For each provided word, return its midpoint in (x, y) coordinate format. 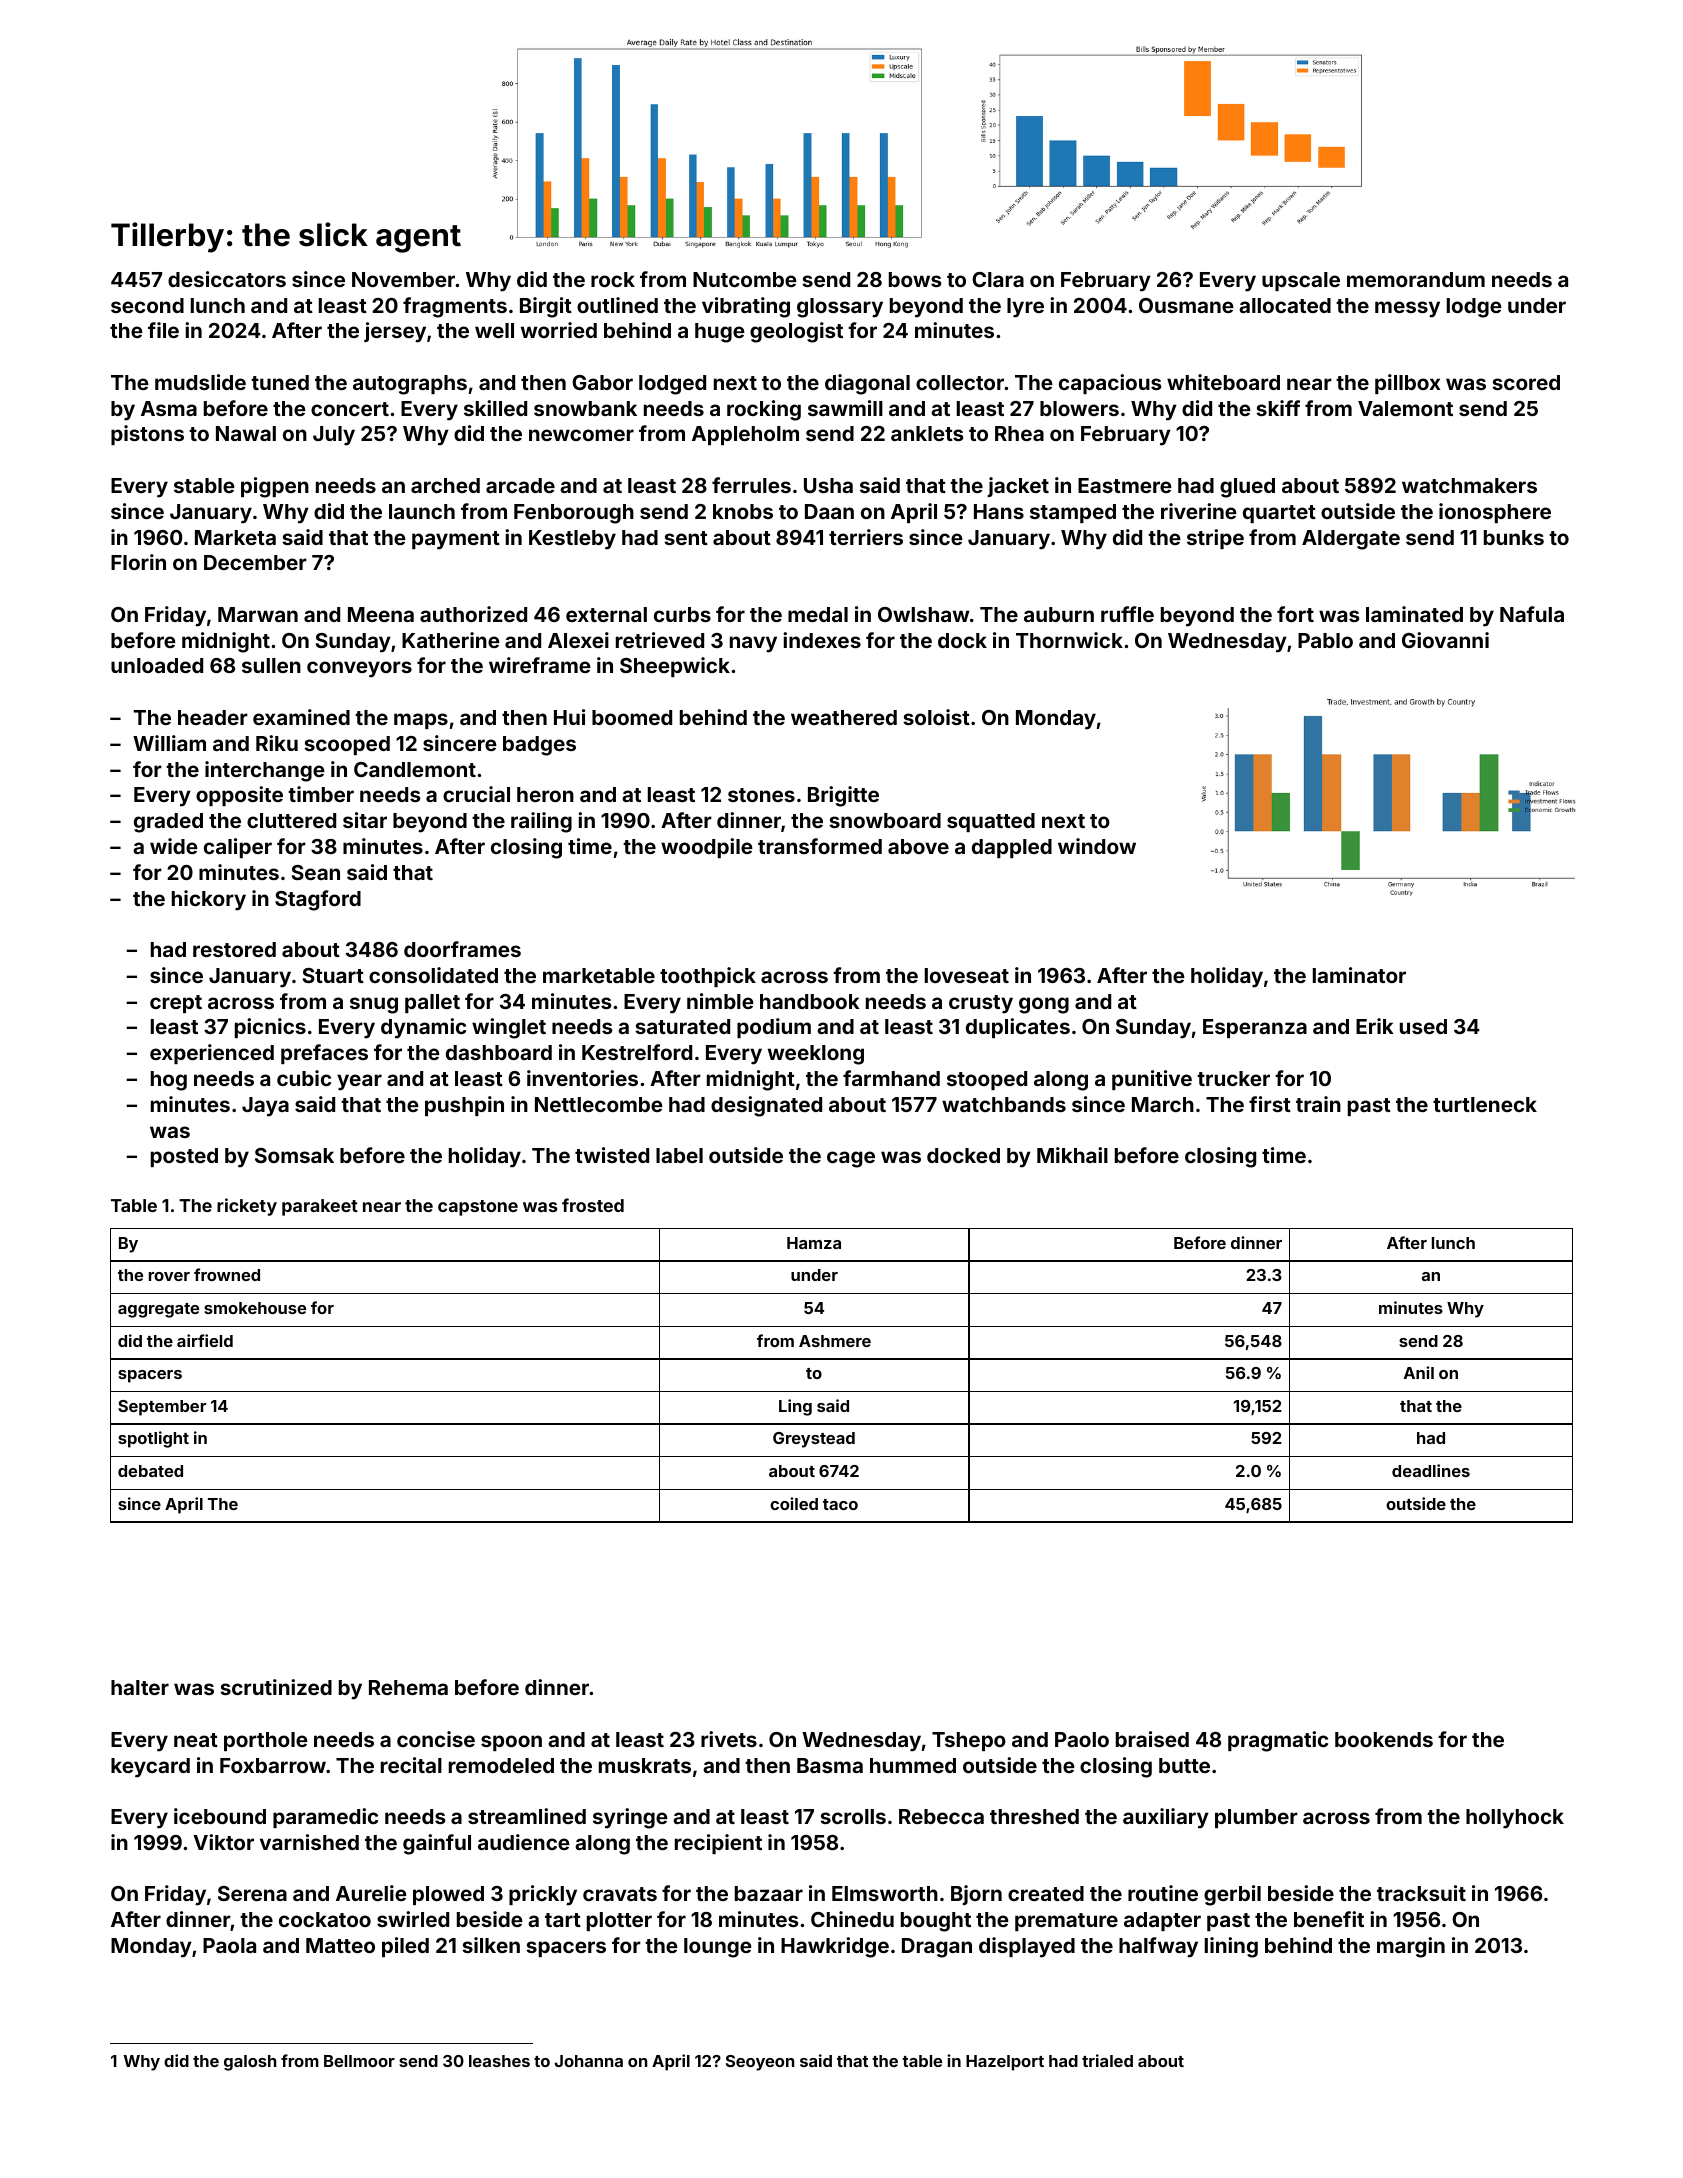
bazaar (769, 1893)
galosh (250, 2063)
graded (168, 823)
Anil (1419, 1372)
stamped (1073, 513)
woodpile (707, 848)
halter (140, 1687)
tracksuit (1421, 1893)
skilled (495, 408)
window (1097, 846)
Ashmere (835, 1341)
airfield (205, 1340)
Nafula (1532, 614)
